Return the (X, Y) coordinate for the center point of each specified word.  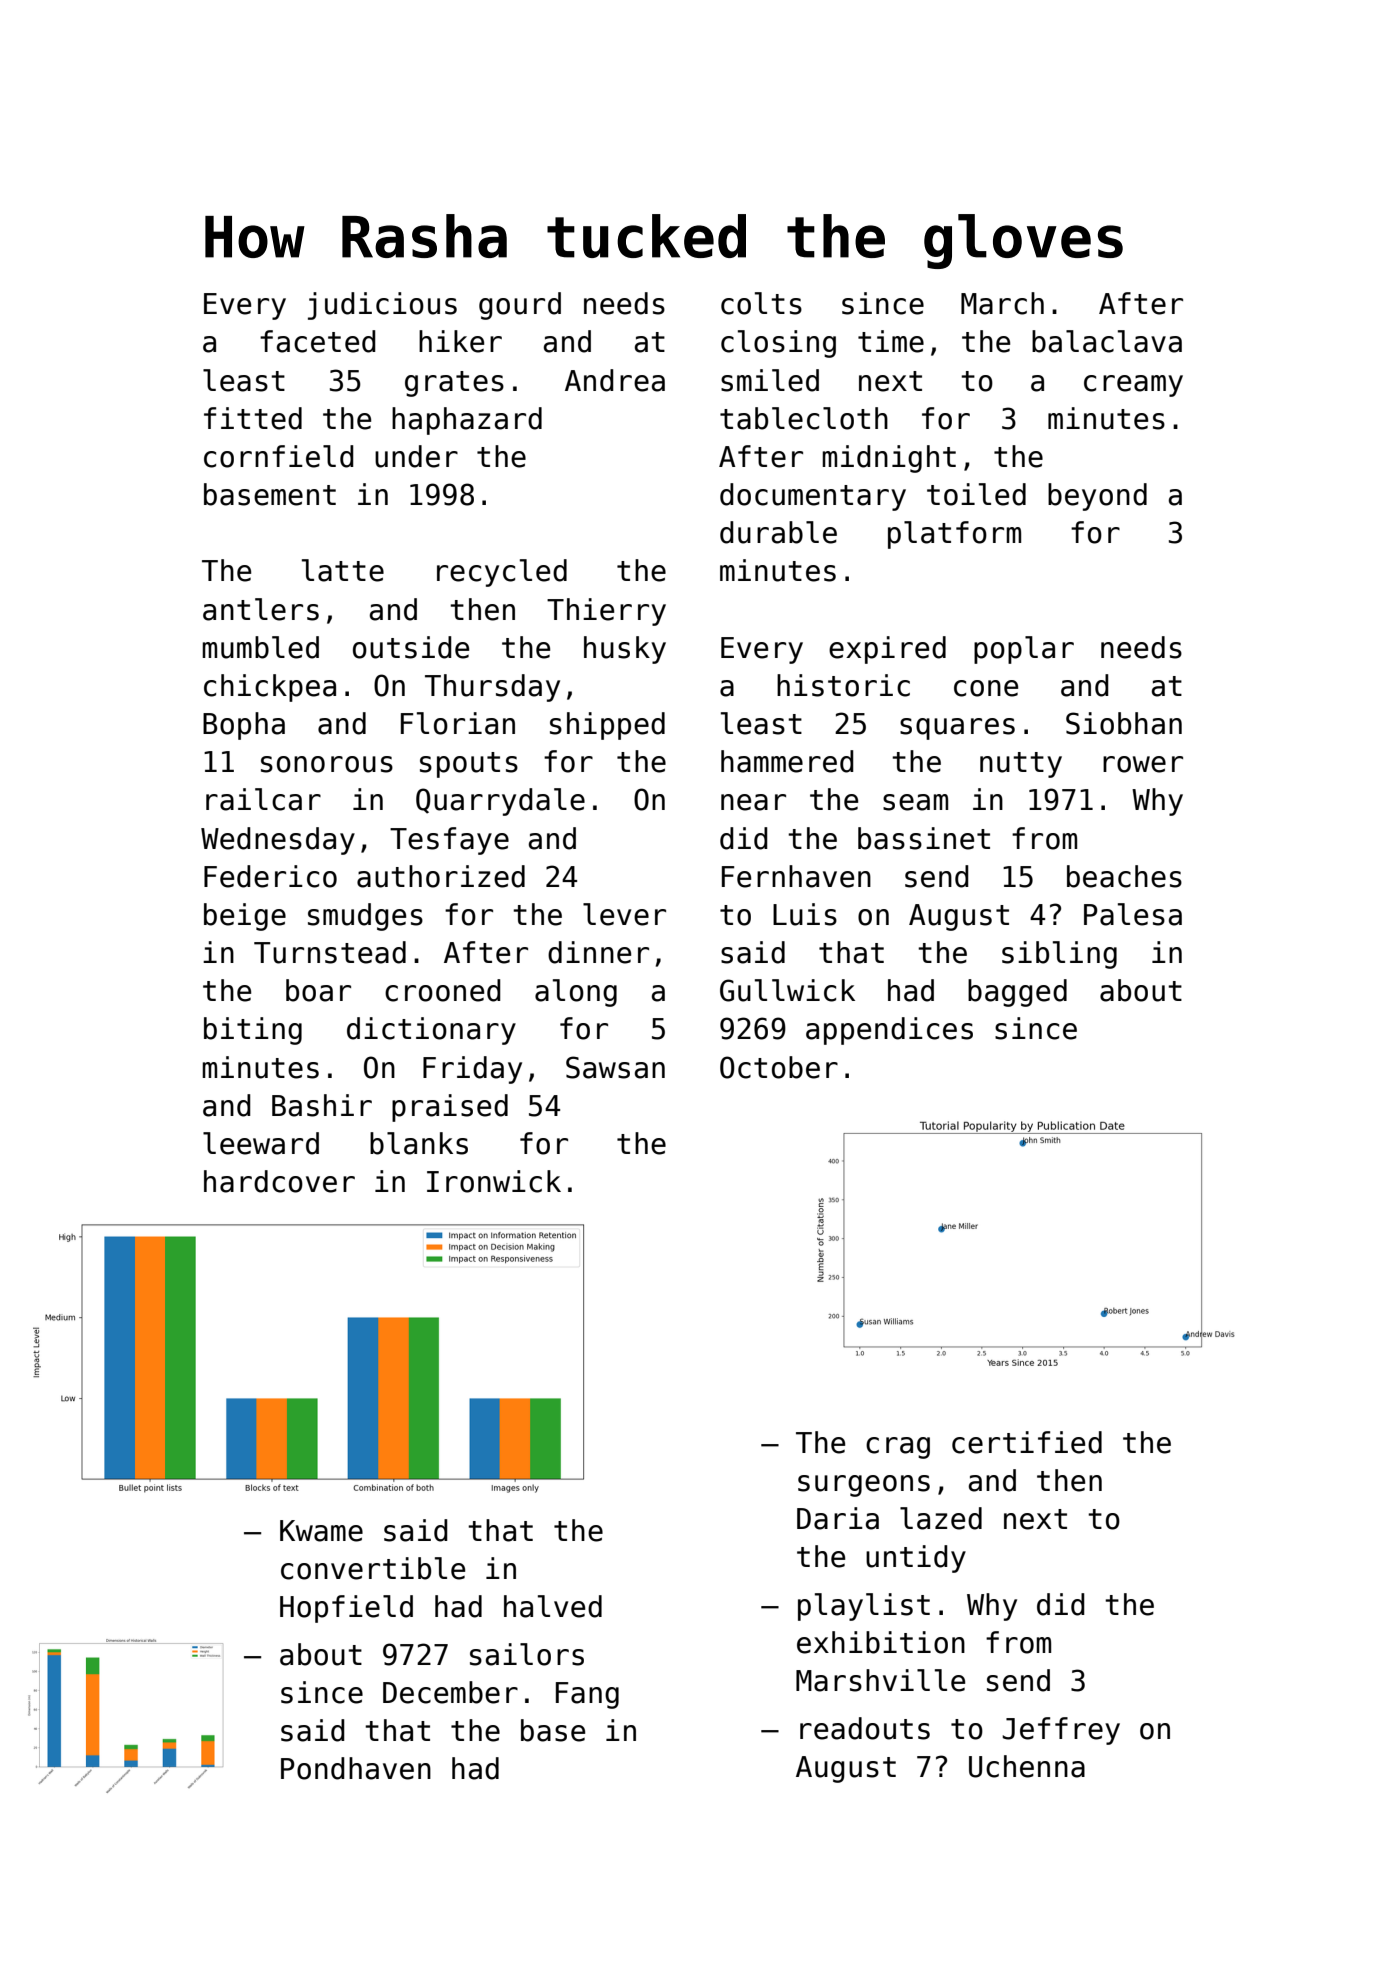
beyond (1097, 497)
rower (1143, 764)
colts (761, 303)
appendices (889, 1031)
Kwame (321, 1531)
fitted (253, 418)
